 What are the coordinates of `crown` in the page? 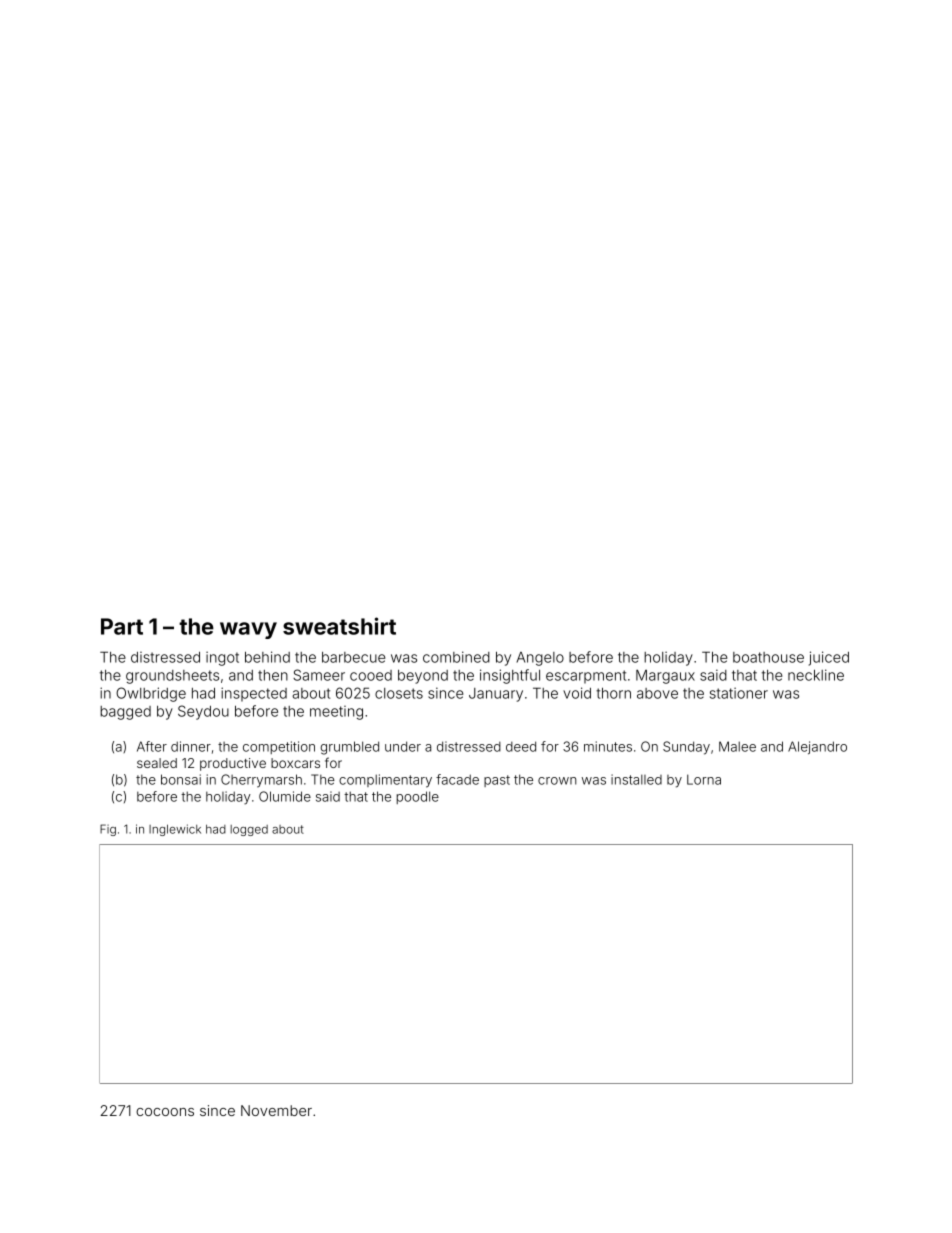 It's located at (557, 781).
